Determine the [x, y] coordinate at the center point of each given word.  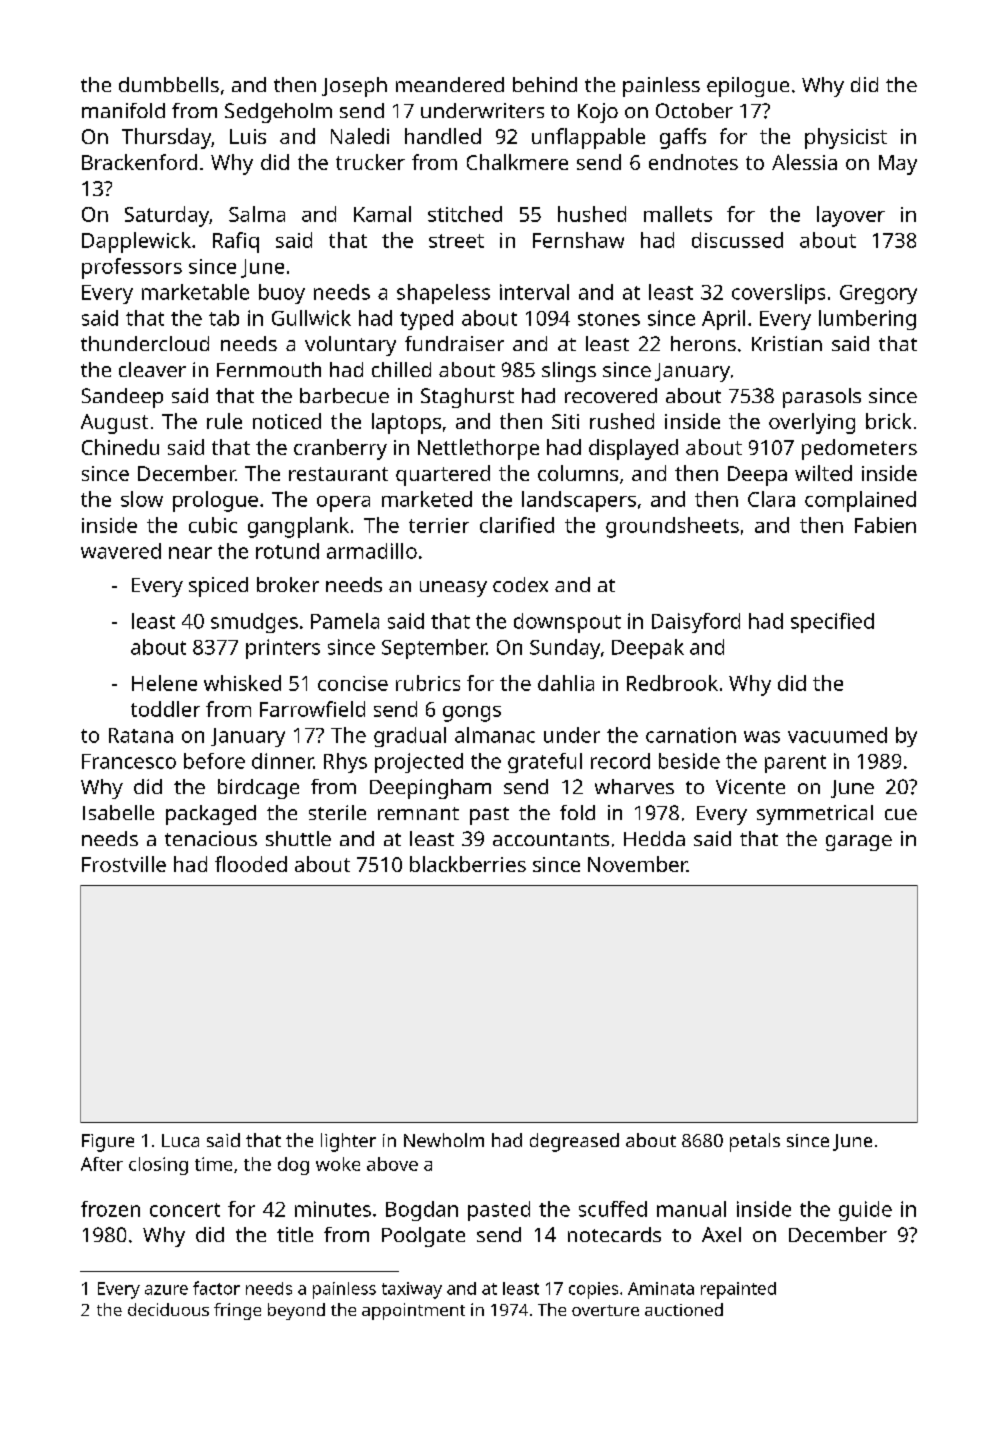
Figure [108, 1143]
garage [859, 843]
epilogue [748, 87]
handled [443, 136]
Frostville [124, 864]
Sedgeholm [278, 113]
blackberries [468, 864]
